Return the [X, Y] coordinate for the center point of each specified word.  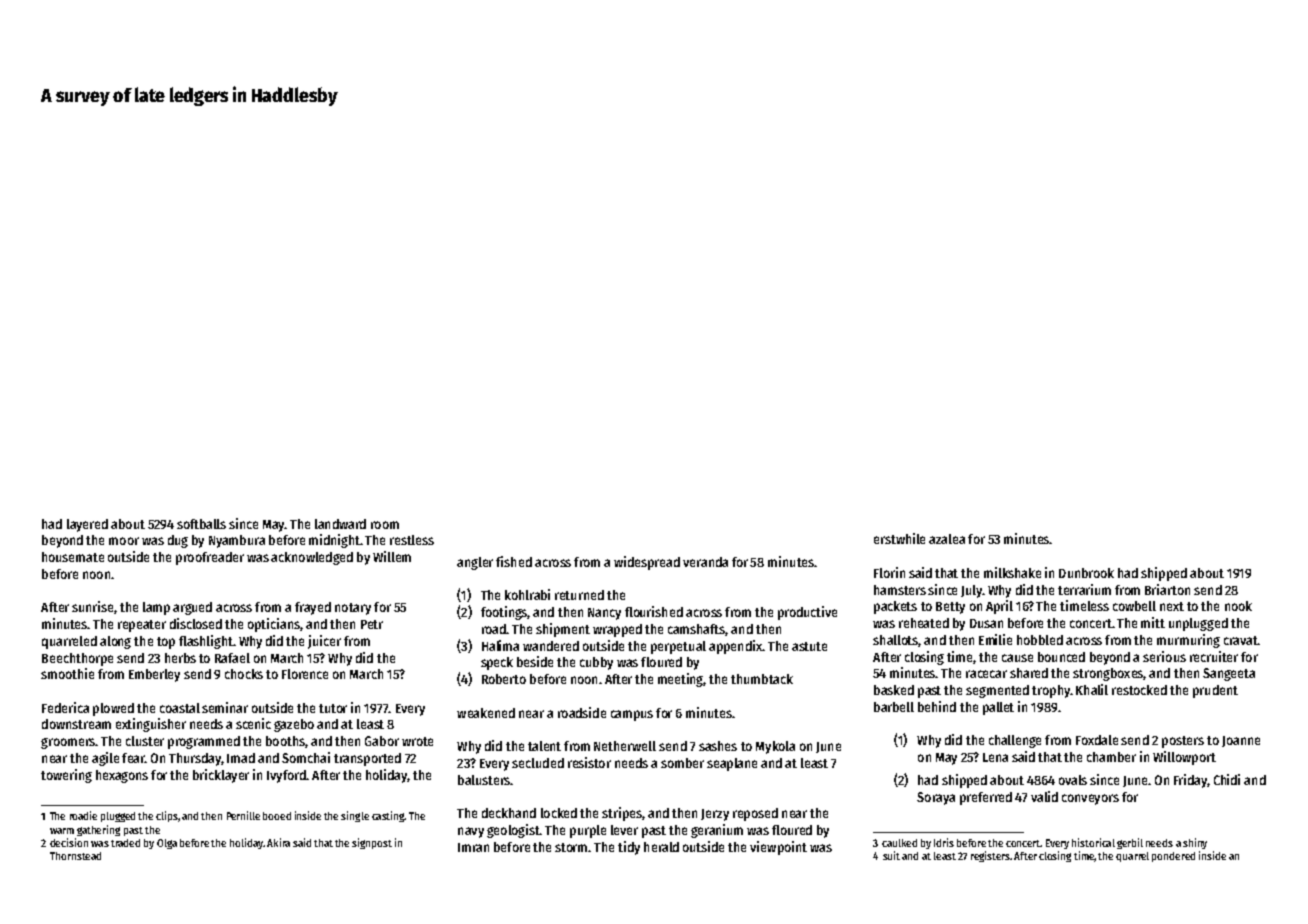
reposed [755, 814]
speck [497, 663]
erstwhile [899, 538]
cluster [145, 741]
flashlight [206, 642]
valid [1044, 796]
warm [62, 831]
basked [894, 690]
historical [1093, 842]
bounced [1061, 657]
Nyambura [237, 541]
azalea [947, 539]
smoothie [67, 673]
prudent [1215, 691]
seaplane [732, 764]
